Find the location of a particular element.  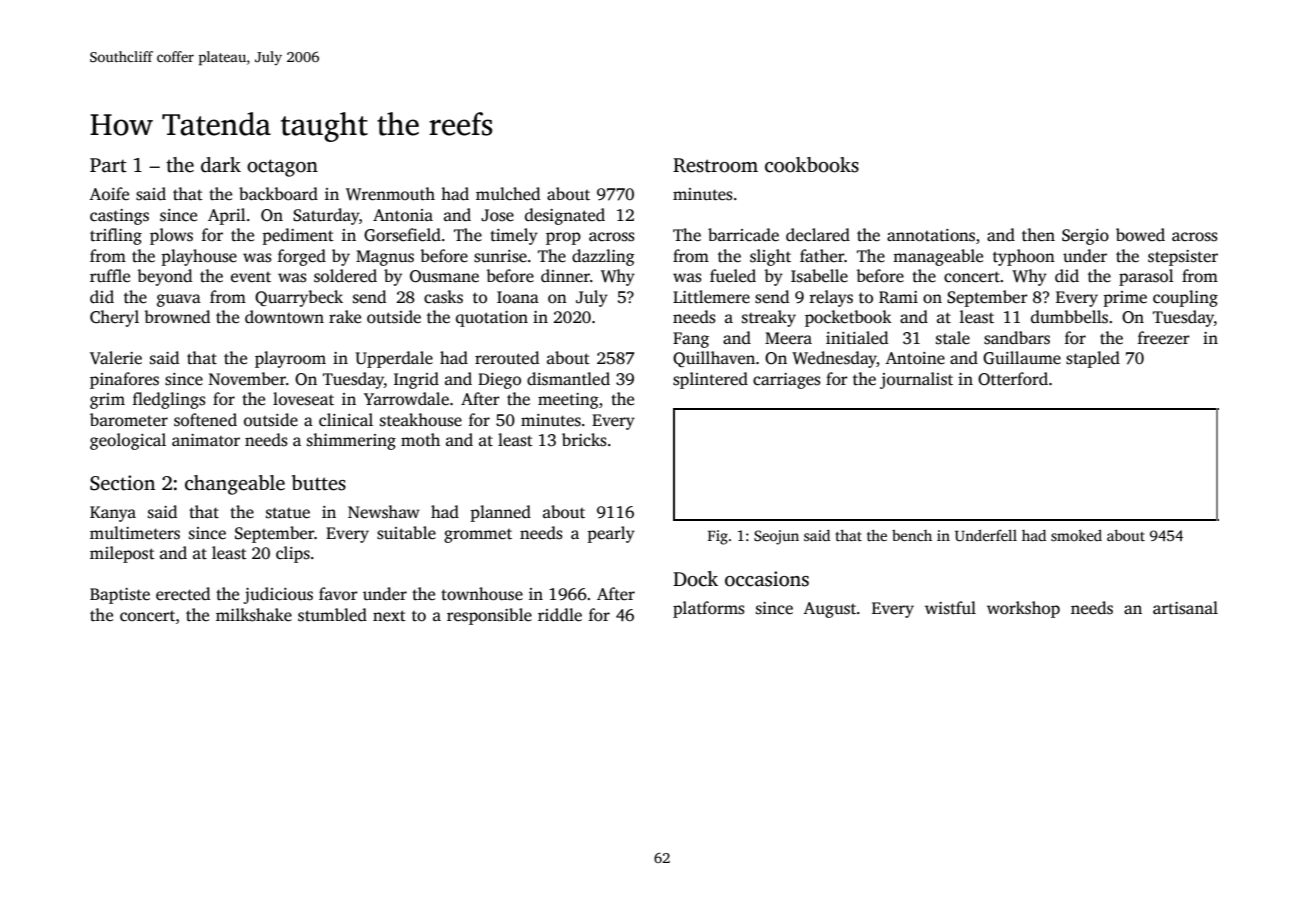

bricks is located at coordinates (584, 440).
